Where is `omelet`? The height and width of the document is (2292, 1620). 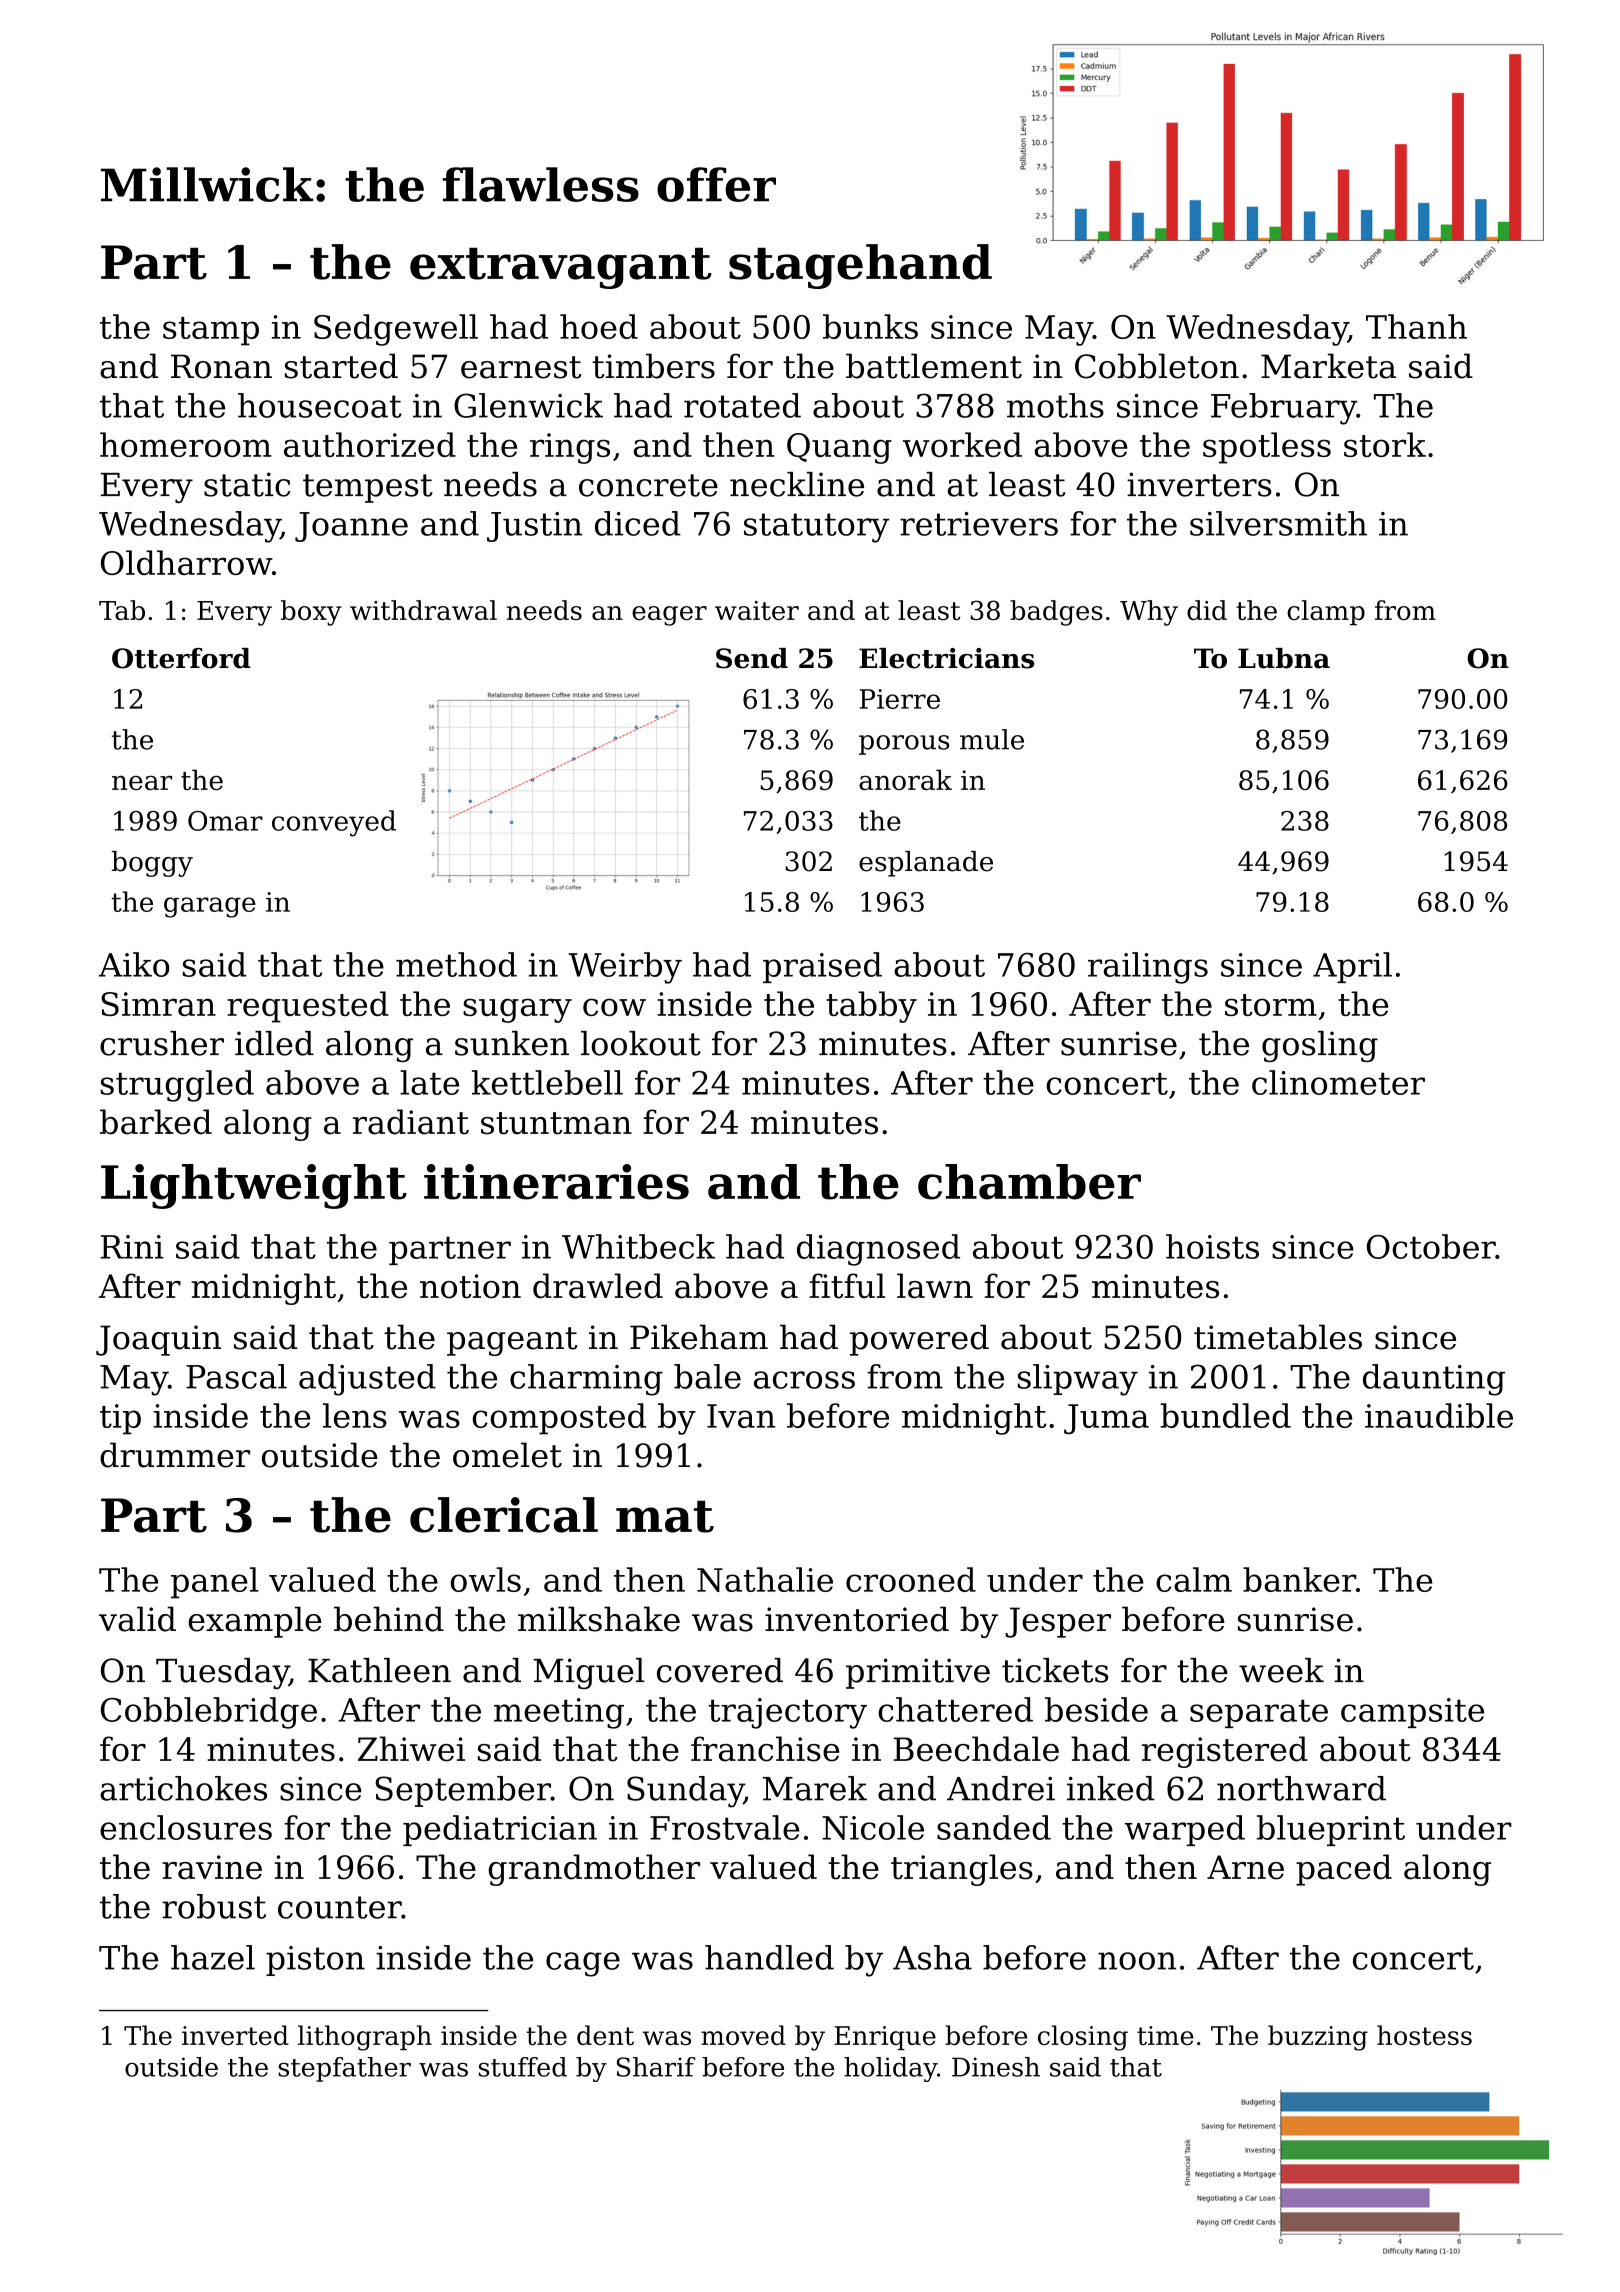 omelet is located at coordinates (507, 1455).
